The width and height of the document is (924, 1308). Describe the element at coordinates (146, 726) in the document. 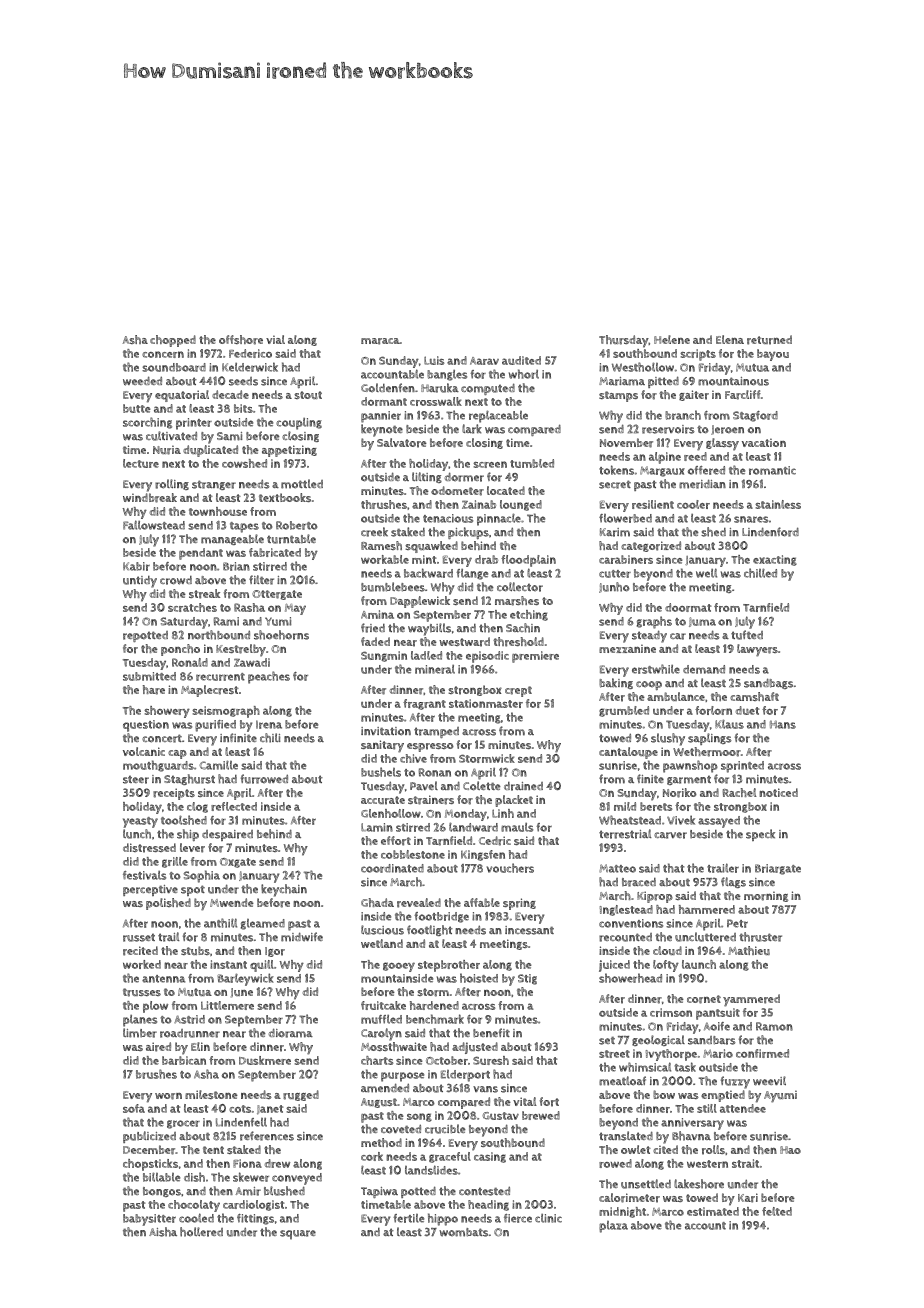

I see `question` at that location.
